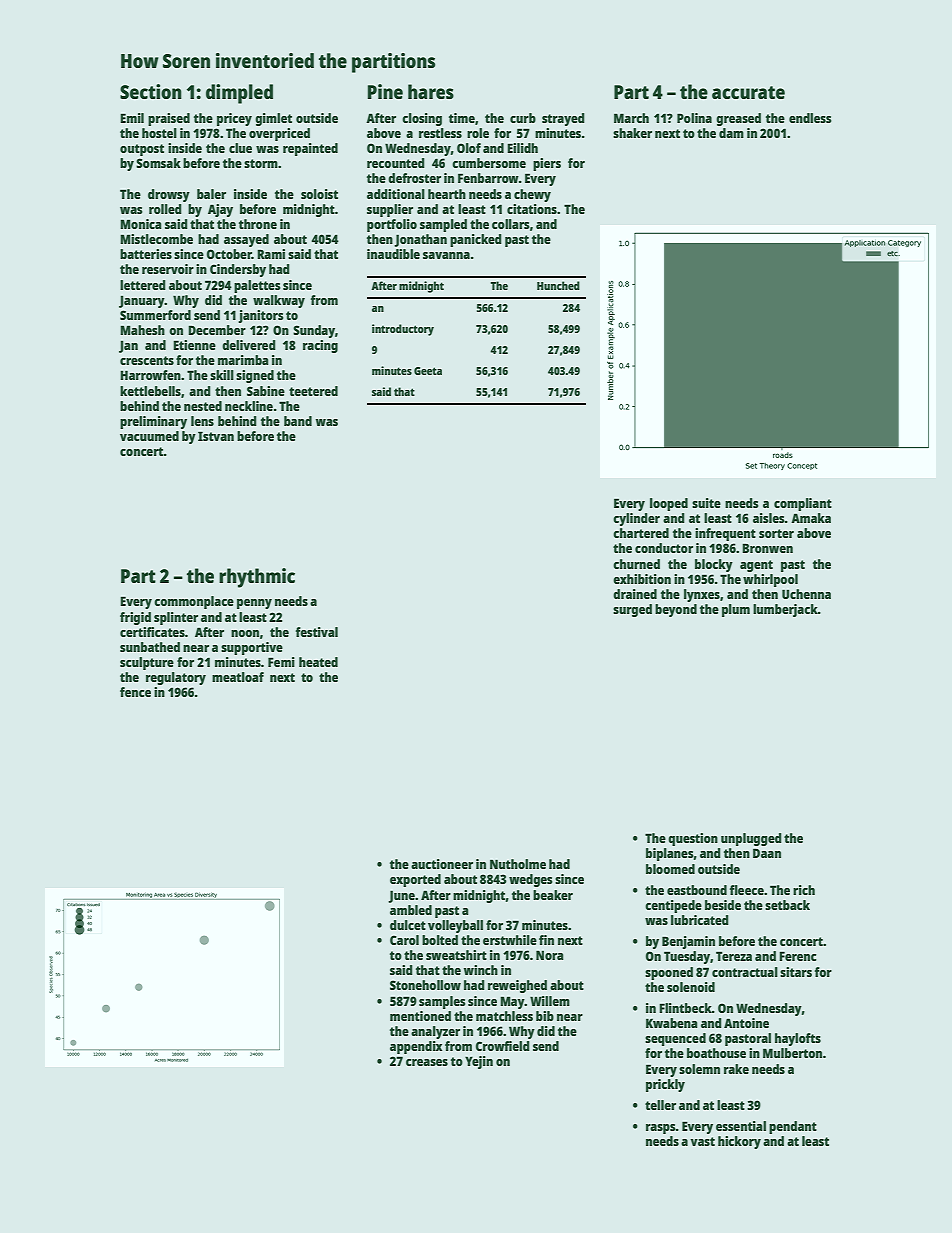 Image resolution: width=952 pixels, height=1233 pixels. What do you see at coordinates (318, 662) in the page?
I see `heated` at bounding box center [318, 662].
